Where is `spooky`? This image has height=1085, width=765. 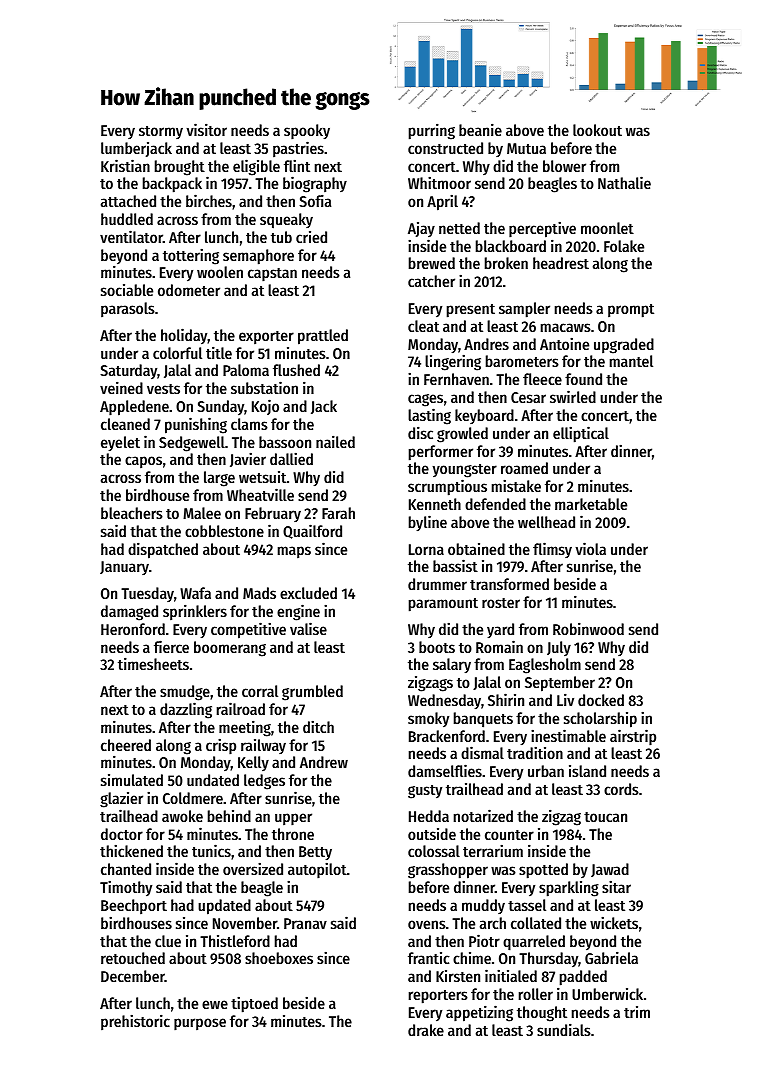 spooky is located at coordinates (307, 132).
